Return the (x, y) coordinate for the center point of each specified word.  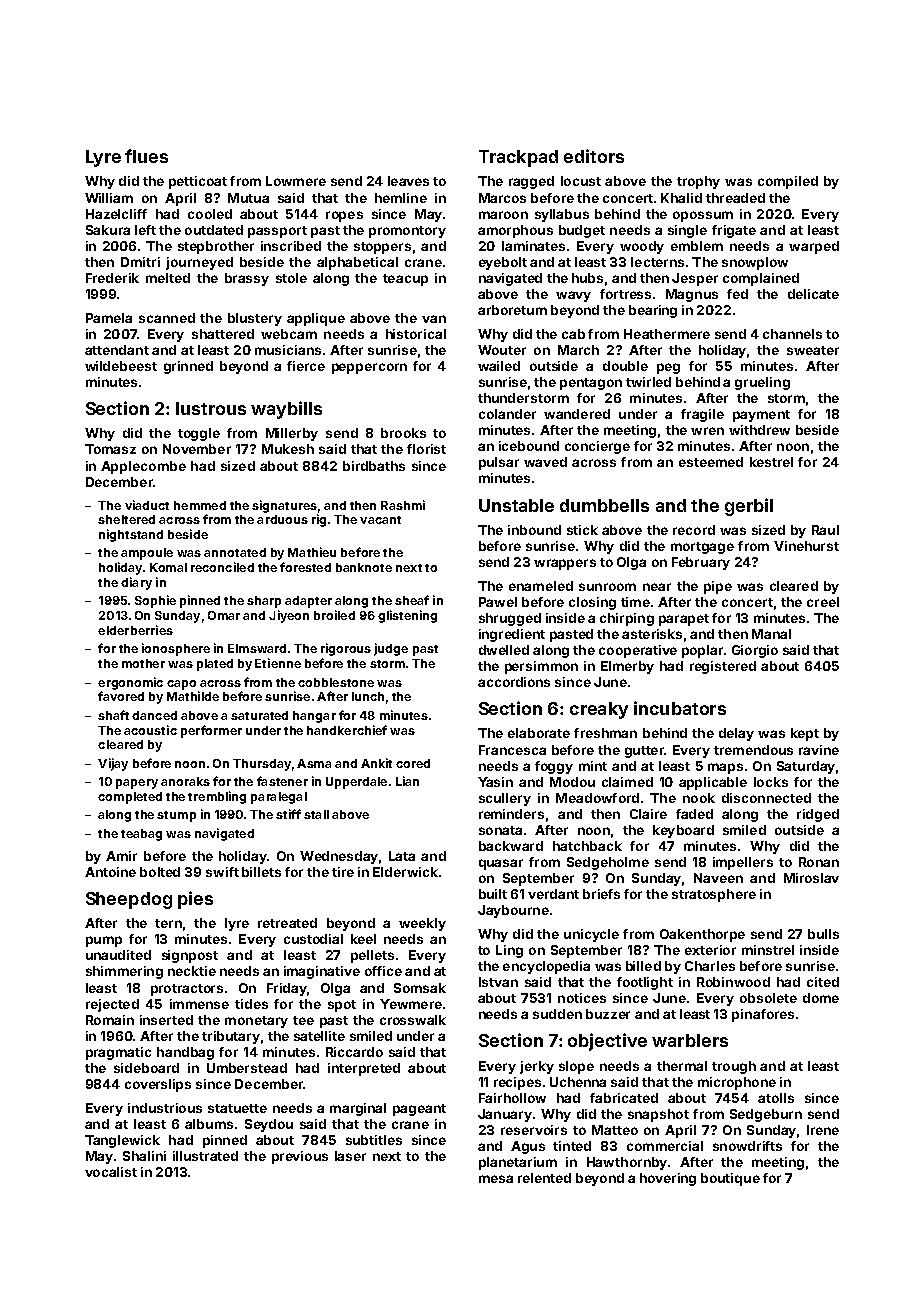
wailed (499, 366)
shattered (223, 334)
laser (350, 1156)
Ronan (819, 862)
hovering (668, 1179)
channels (792, 334)
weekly (422, 924)
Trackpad (518, 158)
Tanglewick (122, 1141)
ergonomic (130, 683)
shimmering (124, 972)
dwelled (504, 650)
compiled (788, 182)
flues (146, 156)
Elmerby (627, 667)
